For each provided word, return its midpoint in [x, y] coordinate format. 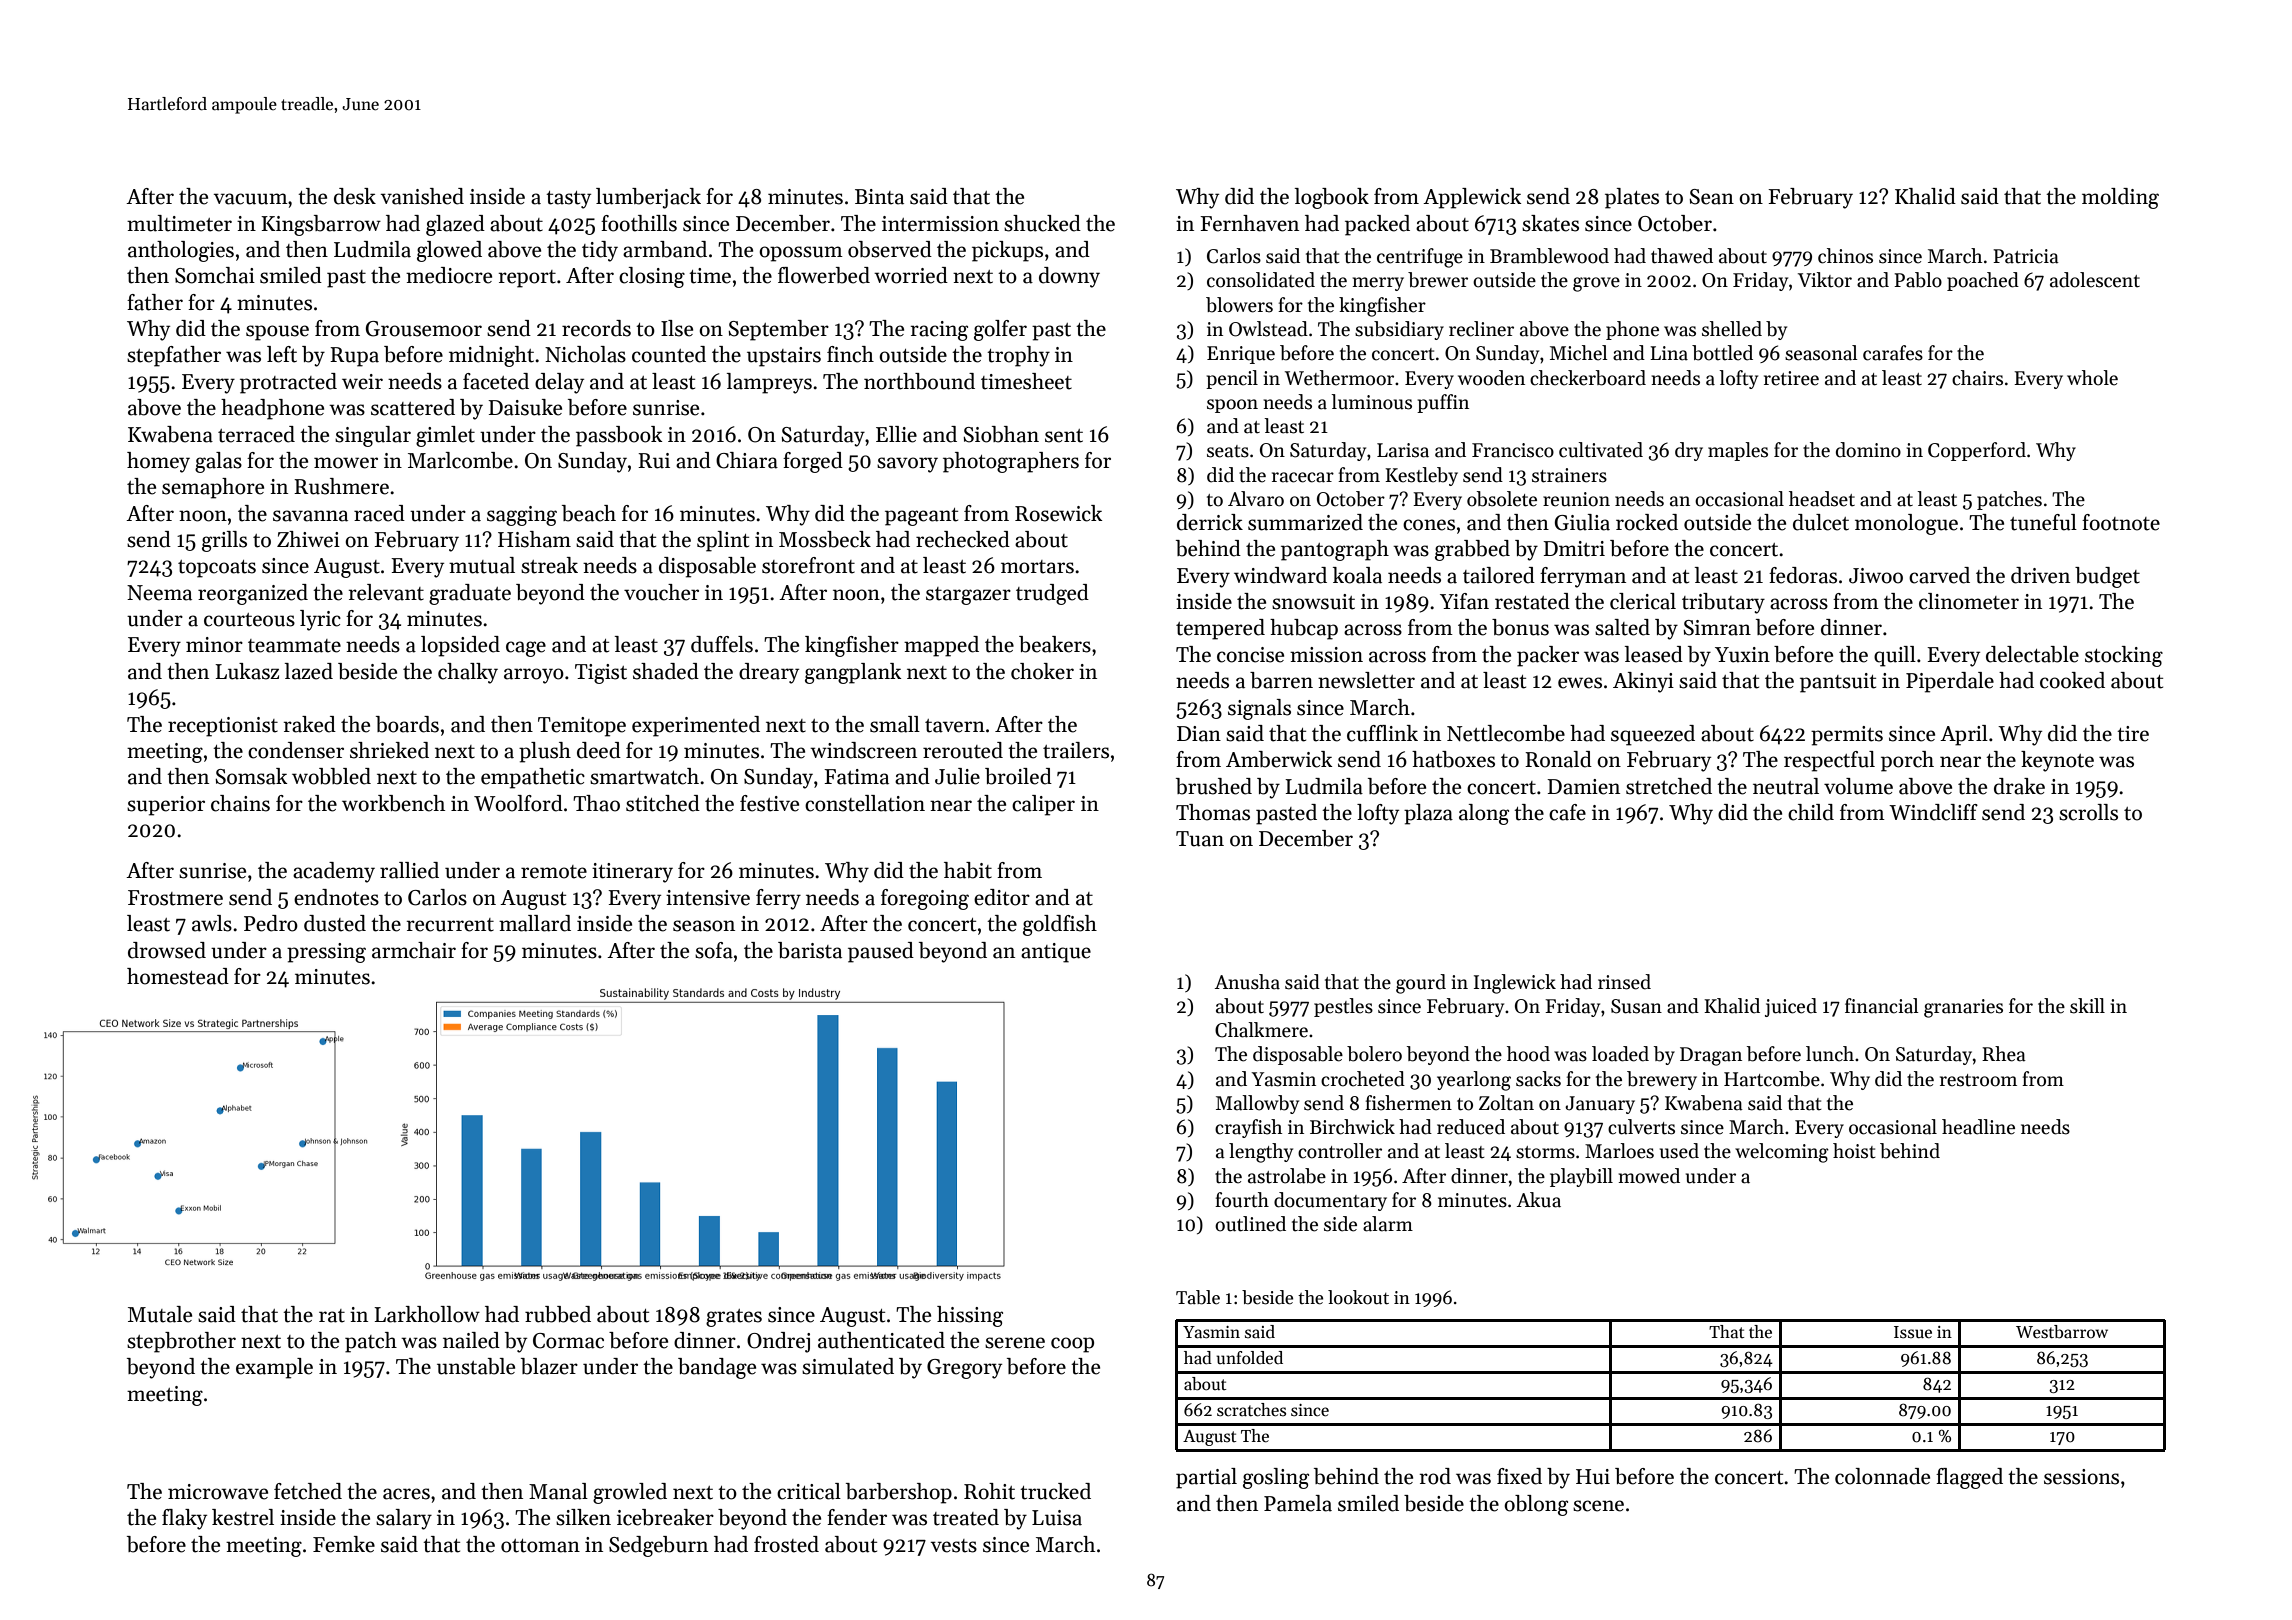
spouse [277, 333]
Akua [1539, 1200]
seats [1228, 451]
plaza [1428, 814]
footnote [2121, 522]
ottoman [540, 1546]
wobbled [331, 776]
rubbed [558, 1314]
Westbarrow [2062, 1332]
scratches [1251, 1410]
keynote [2057, 761]
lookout [1358, 1297]
